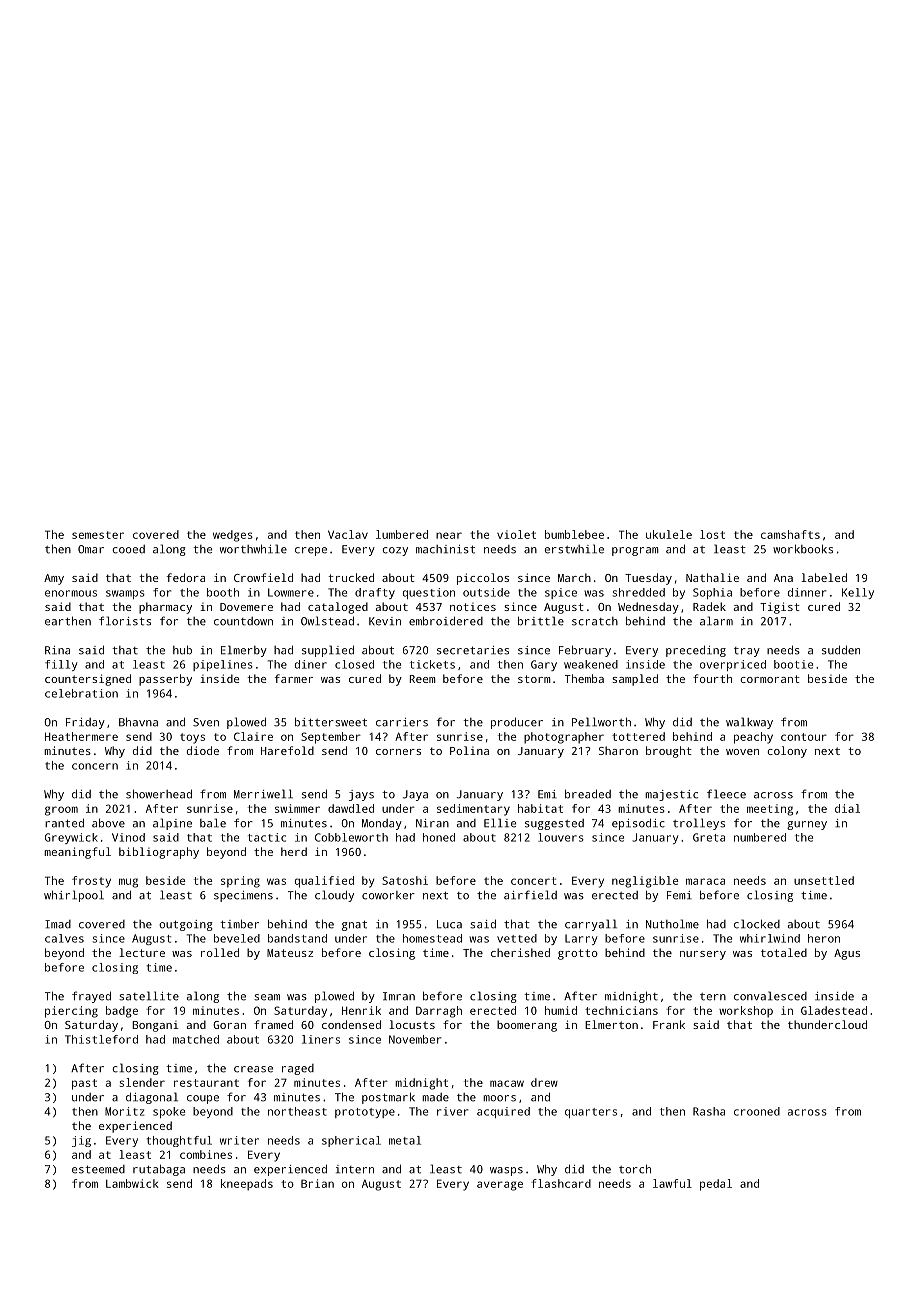 The image size is (924, 1308). What do you see at coordinates (770, 810) in the page?
I see `meeting` at bounding box center [770, 810].
